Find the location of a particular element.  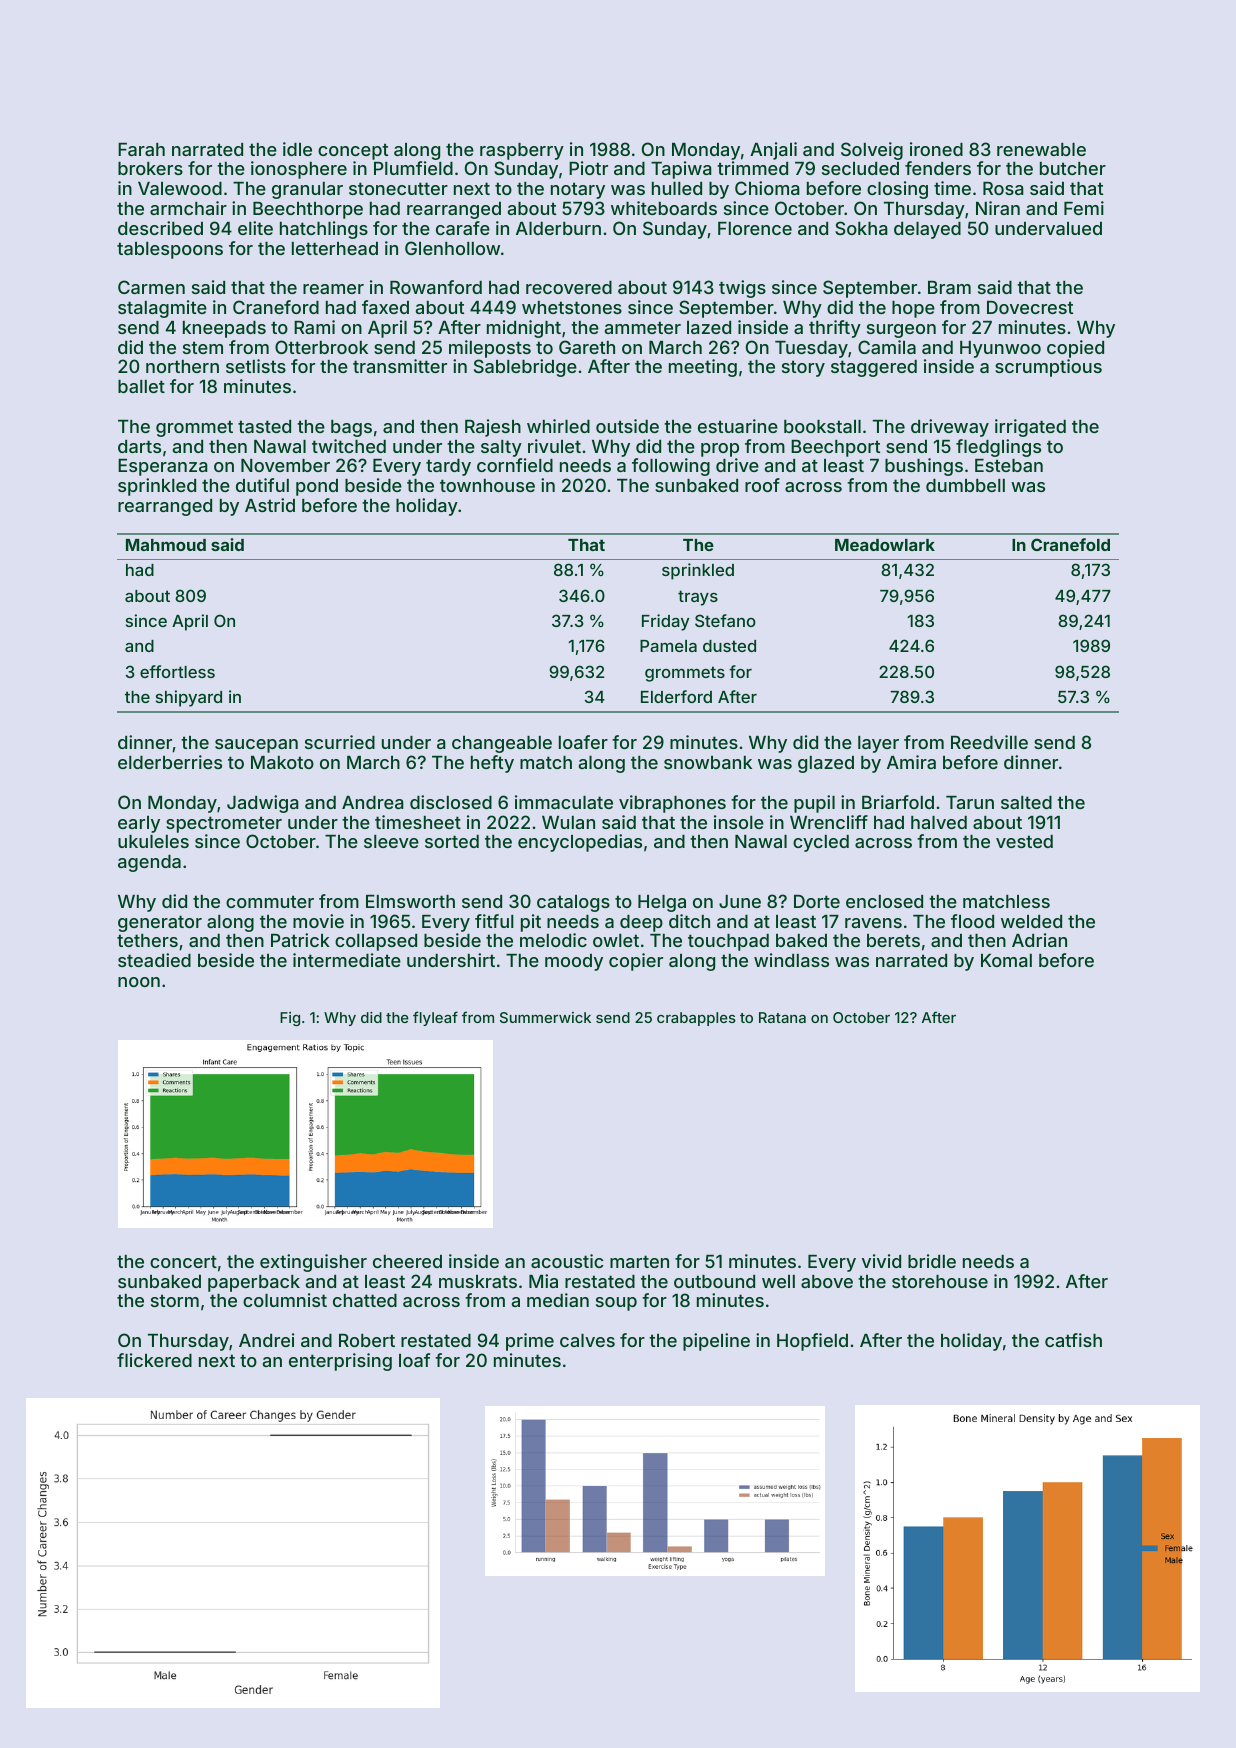

Solveig is located at coordinates (872, 151).
